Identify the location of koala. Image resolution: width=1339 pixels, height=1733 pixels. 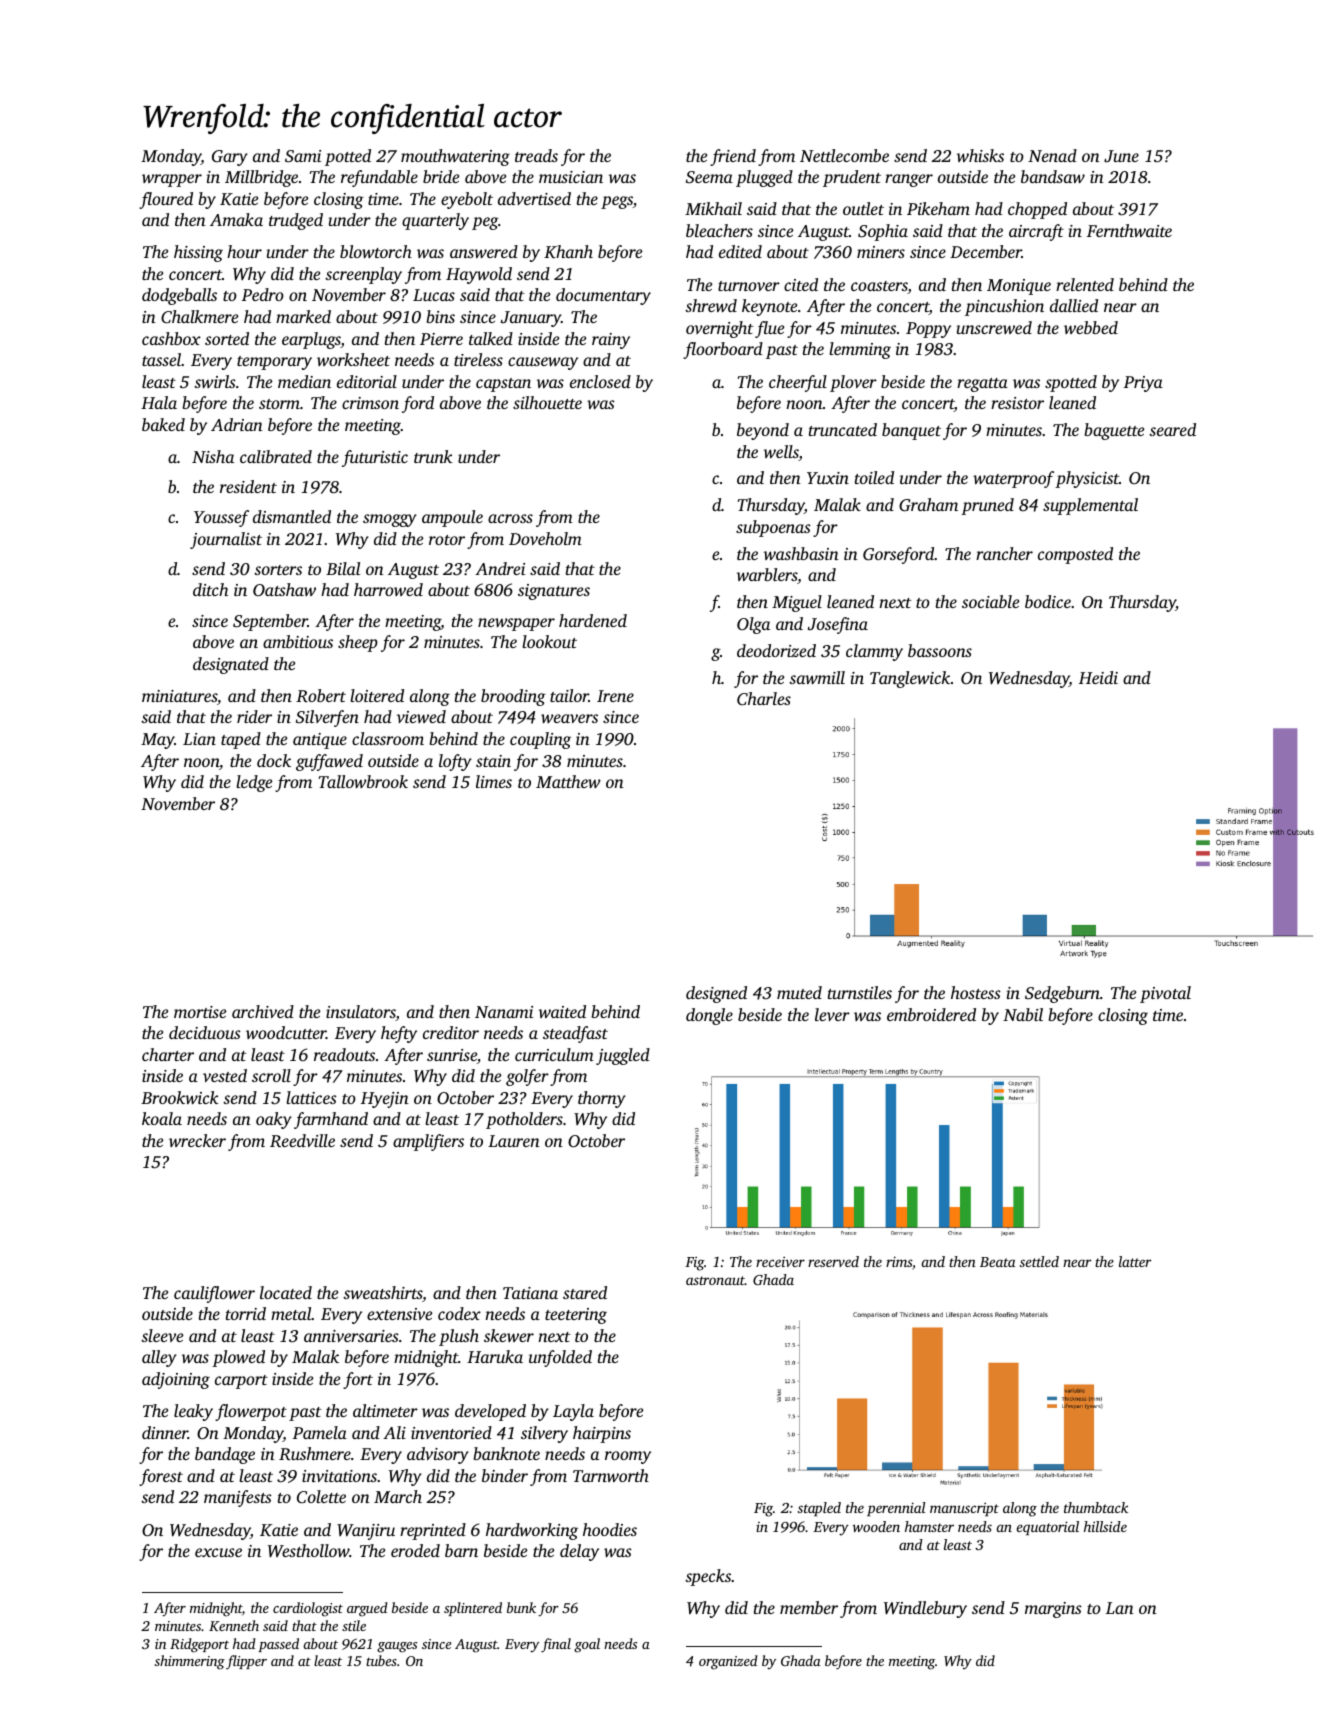
(162, 1118).
